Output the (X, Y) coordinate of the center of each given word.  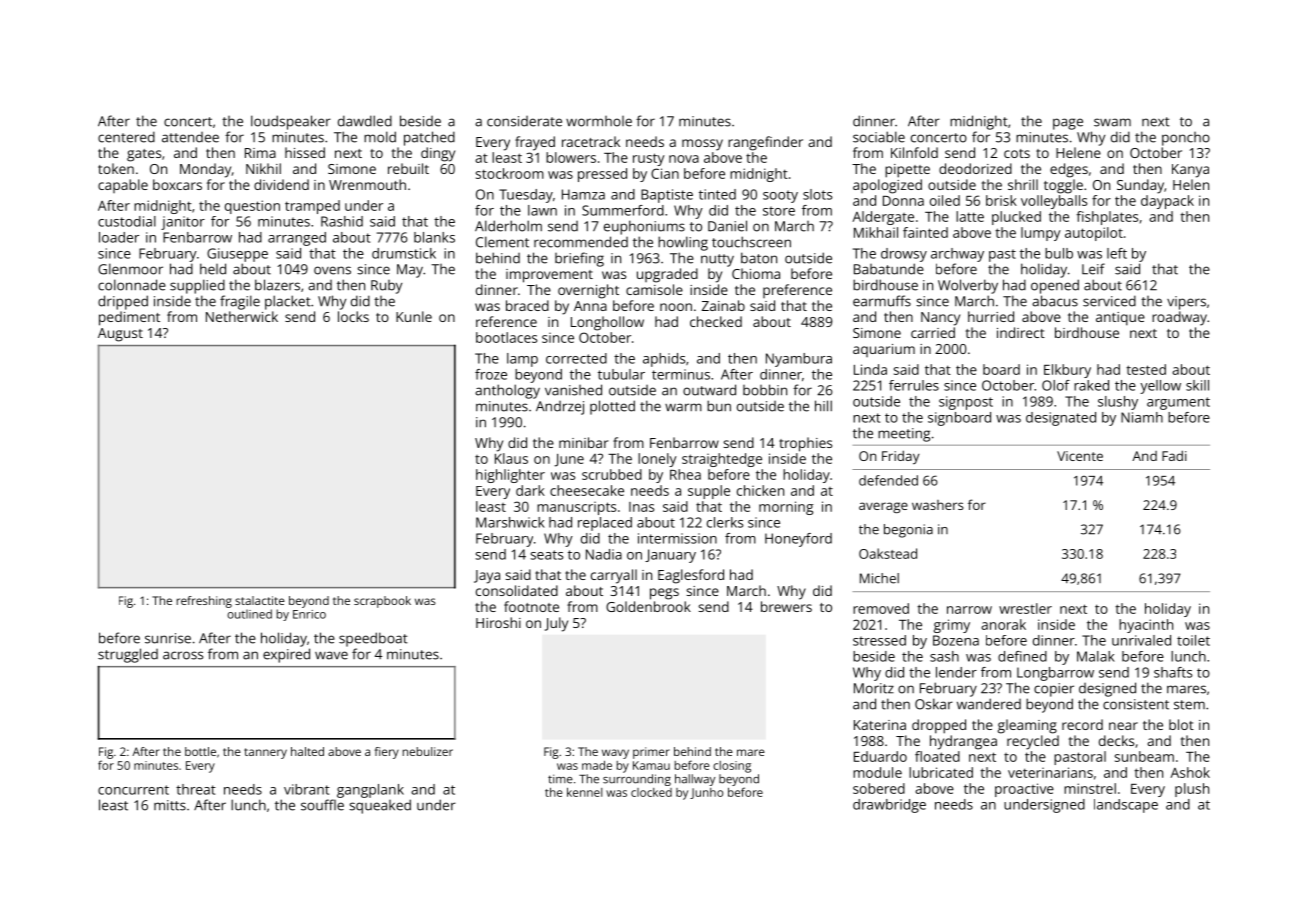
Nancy (940, 319)
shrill (1023, 184)
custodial (127, 221)
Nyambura (799, 360)
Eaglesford (691, 576)
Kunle (414, 316)
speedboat (373, 639)
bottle (200, 751)
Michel (879, 578)
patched (429, 138)
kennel (584, 792)
